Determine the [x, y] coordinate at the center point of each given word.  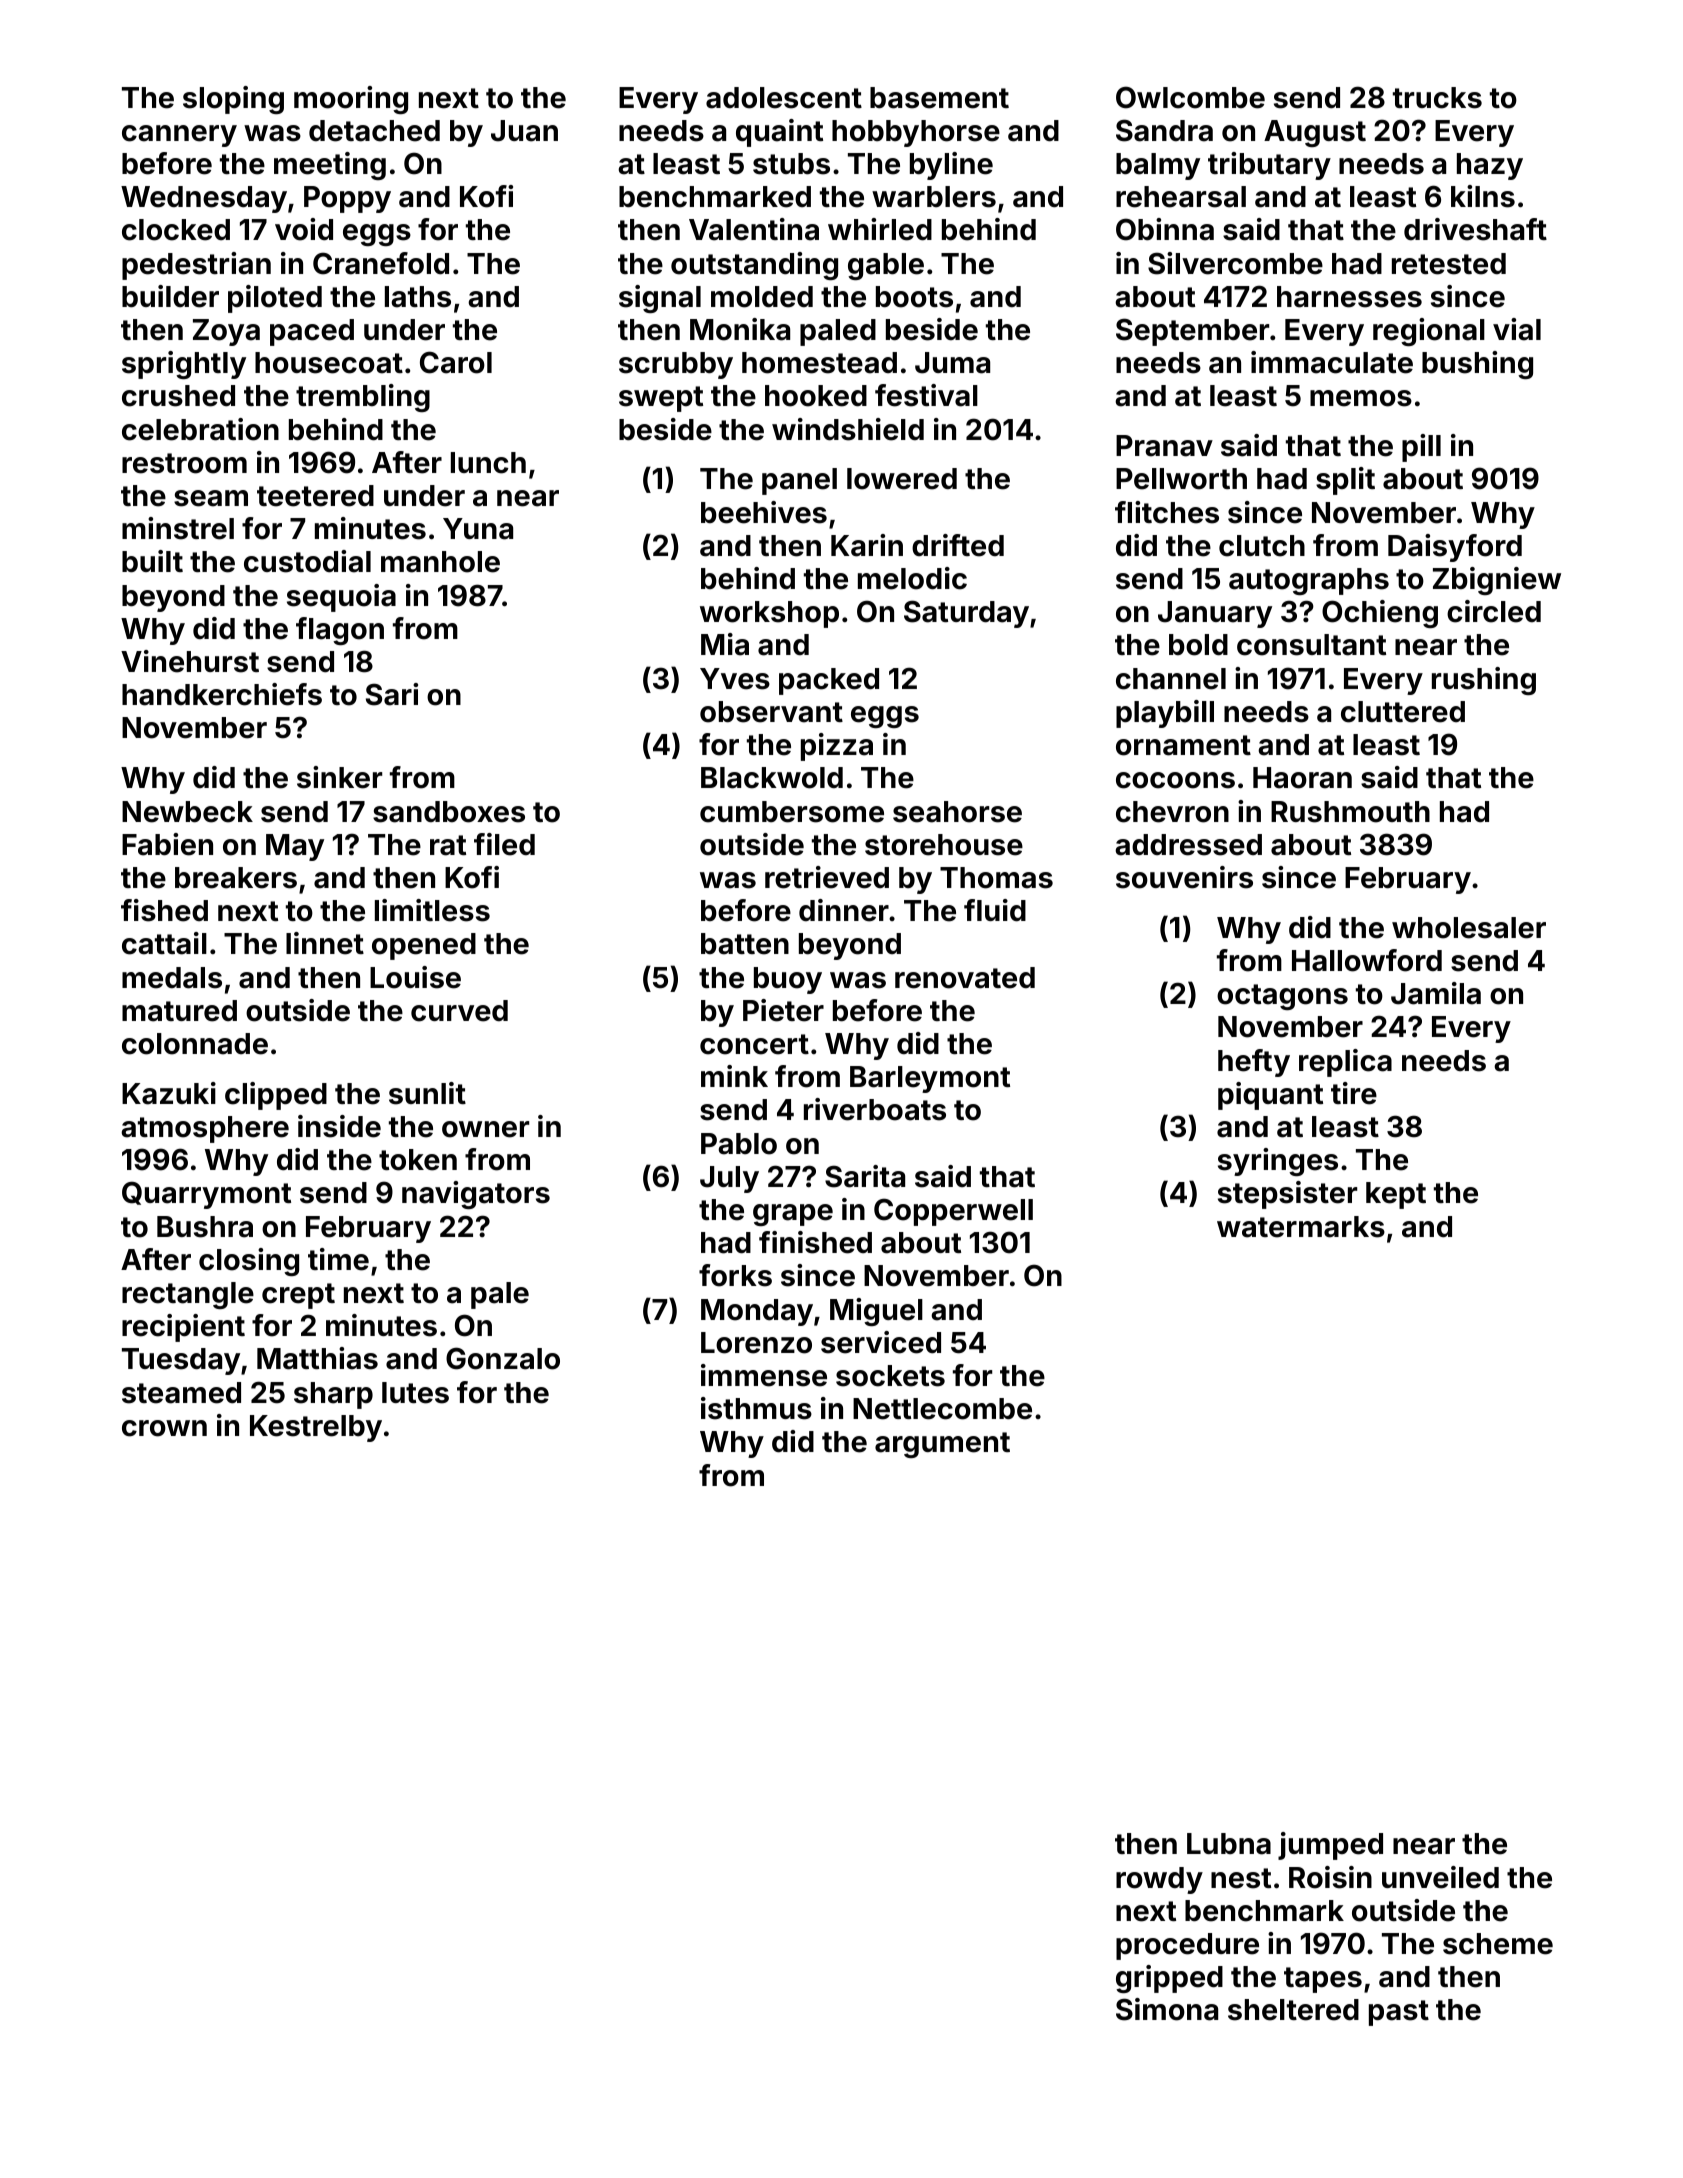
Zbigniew [1497, 581]
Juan [524, 131]
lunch [488, 463]
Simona [1167, 2009]
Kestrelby [316, 1428]
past [1399, 2013]
